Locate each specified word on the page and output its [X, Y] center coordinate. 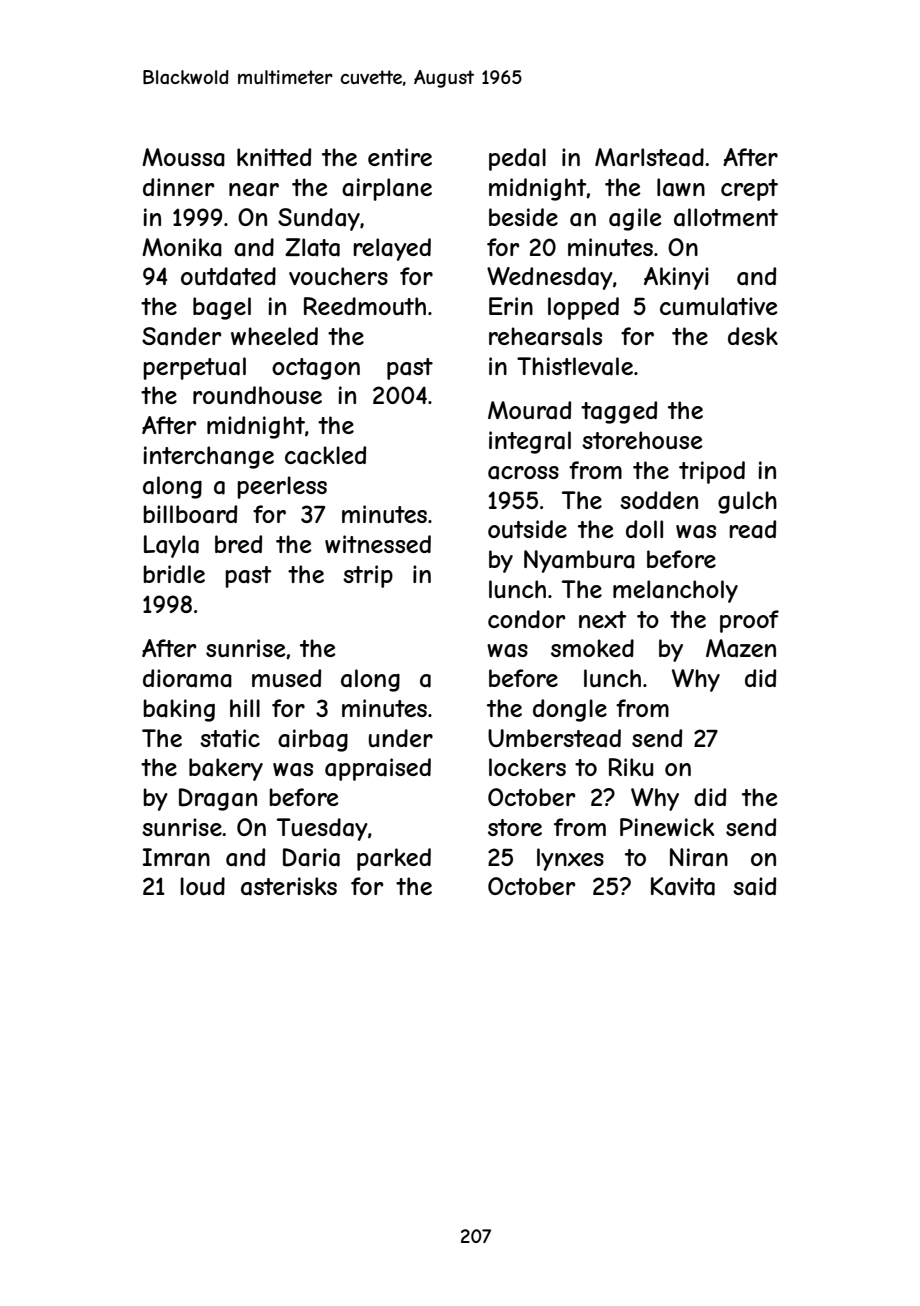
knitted [274, 157]
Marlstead [649, 157]
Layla [171, 546]
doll [644, 529]
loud [202, 886]
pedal [517, 159]
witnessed [378, 544]
